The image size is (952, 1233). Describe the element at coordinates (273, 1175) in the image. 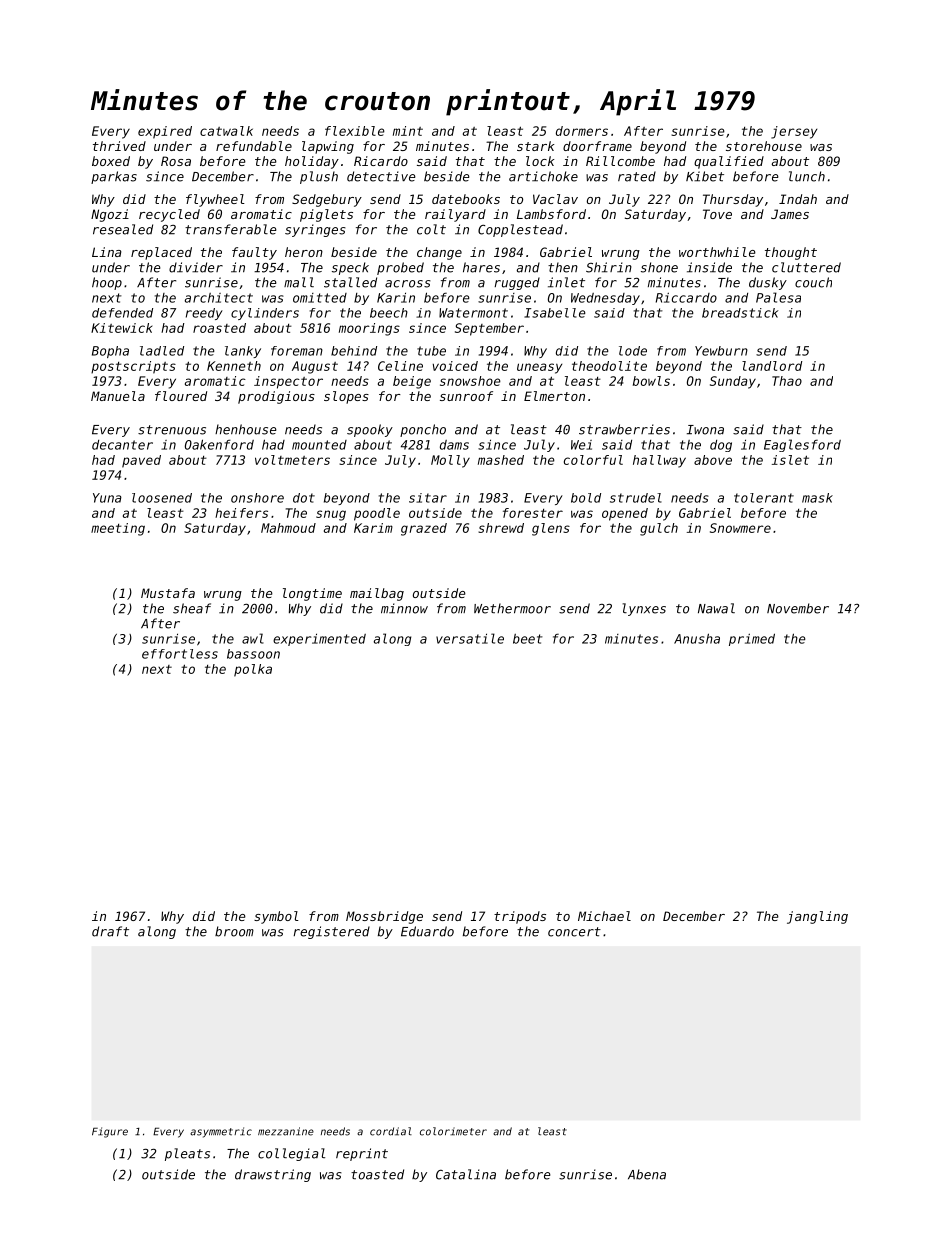

I see `drawstring` at that location.
